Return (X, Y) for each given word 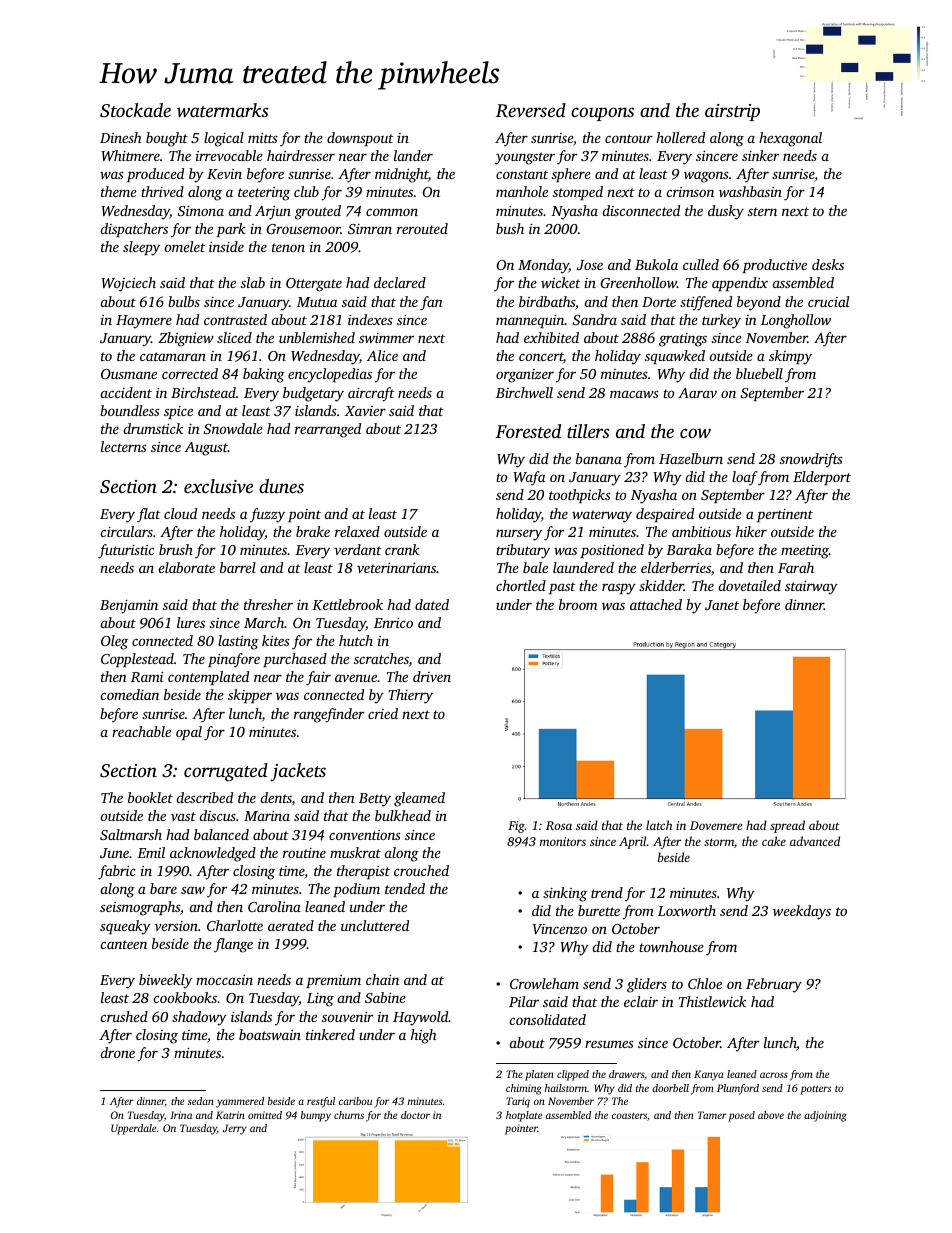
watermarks (222, 110)
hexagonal (790, 139)
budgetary (313, 394)
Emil (151, 852)
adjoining (825, 1116)
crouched (421, 870)
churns (349, 1115)
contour (629, 138)
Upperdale (133, 1129)
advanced (815, 841)
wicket (561, 282)
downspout (360, 139)
